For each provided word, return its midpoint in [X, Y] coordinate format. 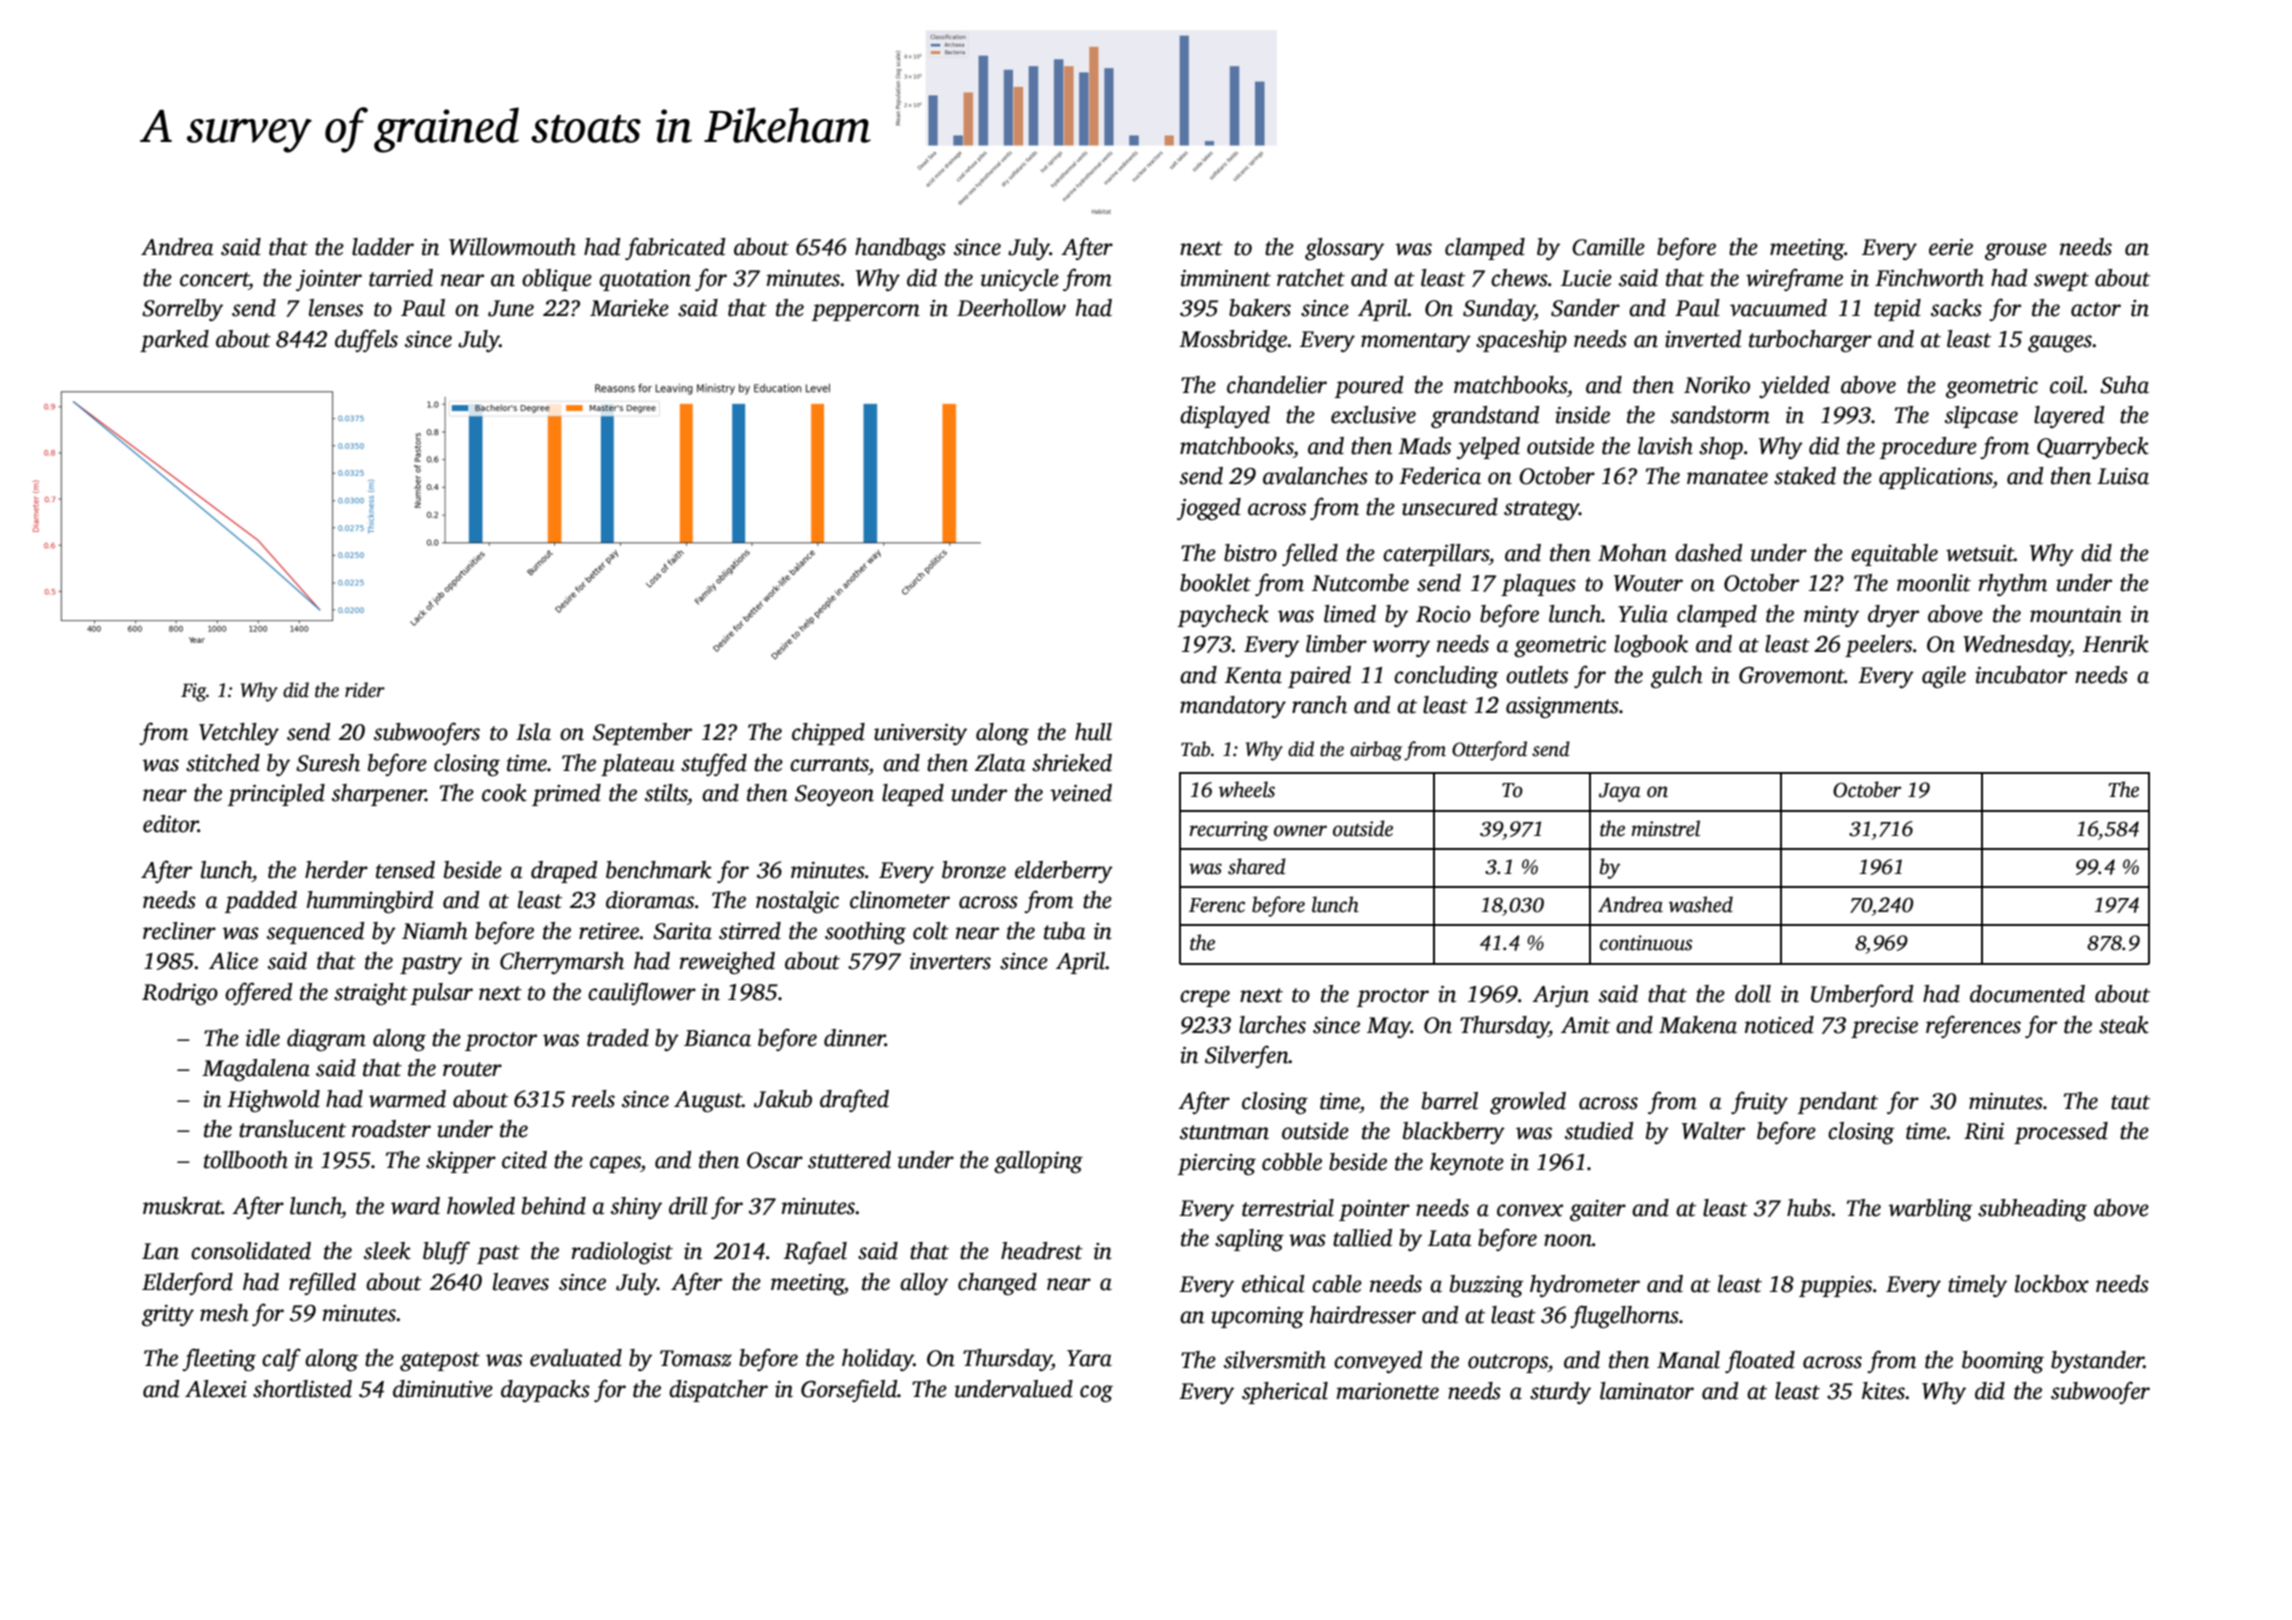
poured [1369, 387]
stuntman [1224, 1132]
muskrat [182, 1206]
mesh [224, 1313]
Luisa [2123, 476]
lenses [336, 308]
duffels [366, 340]
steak [2124, 1025]
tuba [1064, 931]
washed [1701, 904]
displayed [1225, 417]
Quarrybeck [2093, 448]
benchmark [659, 870]
